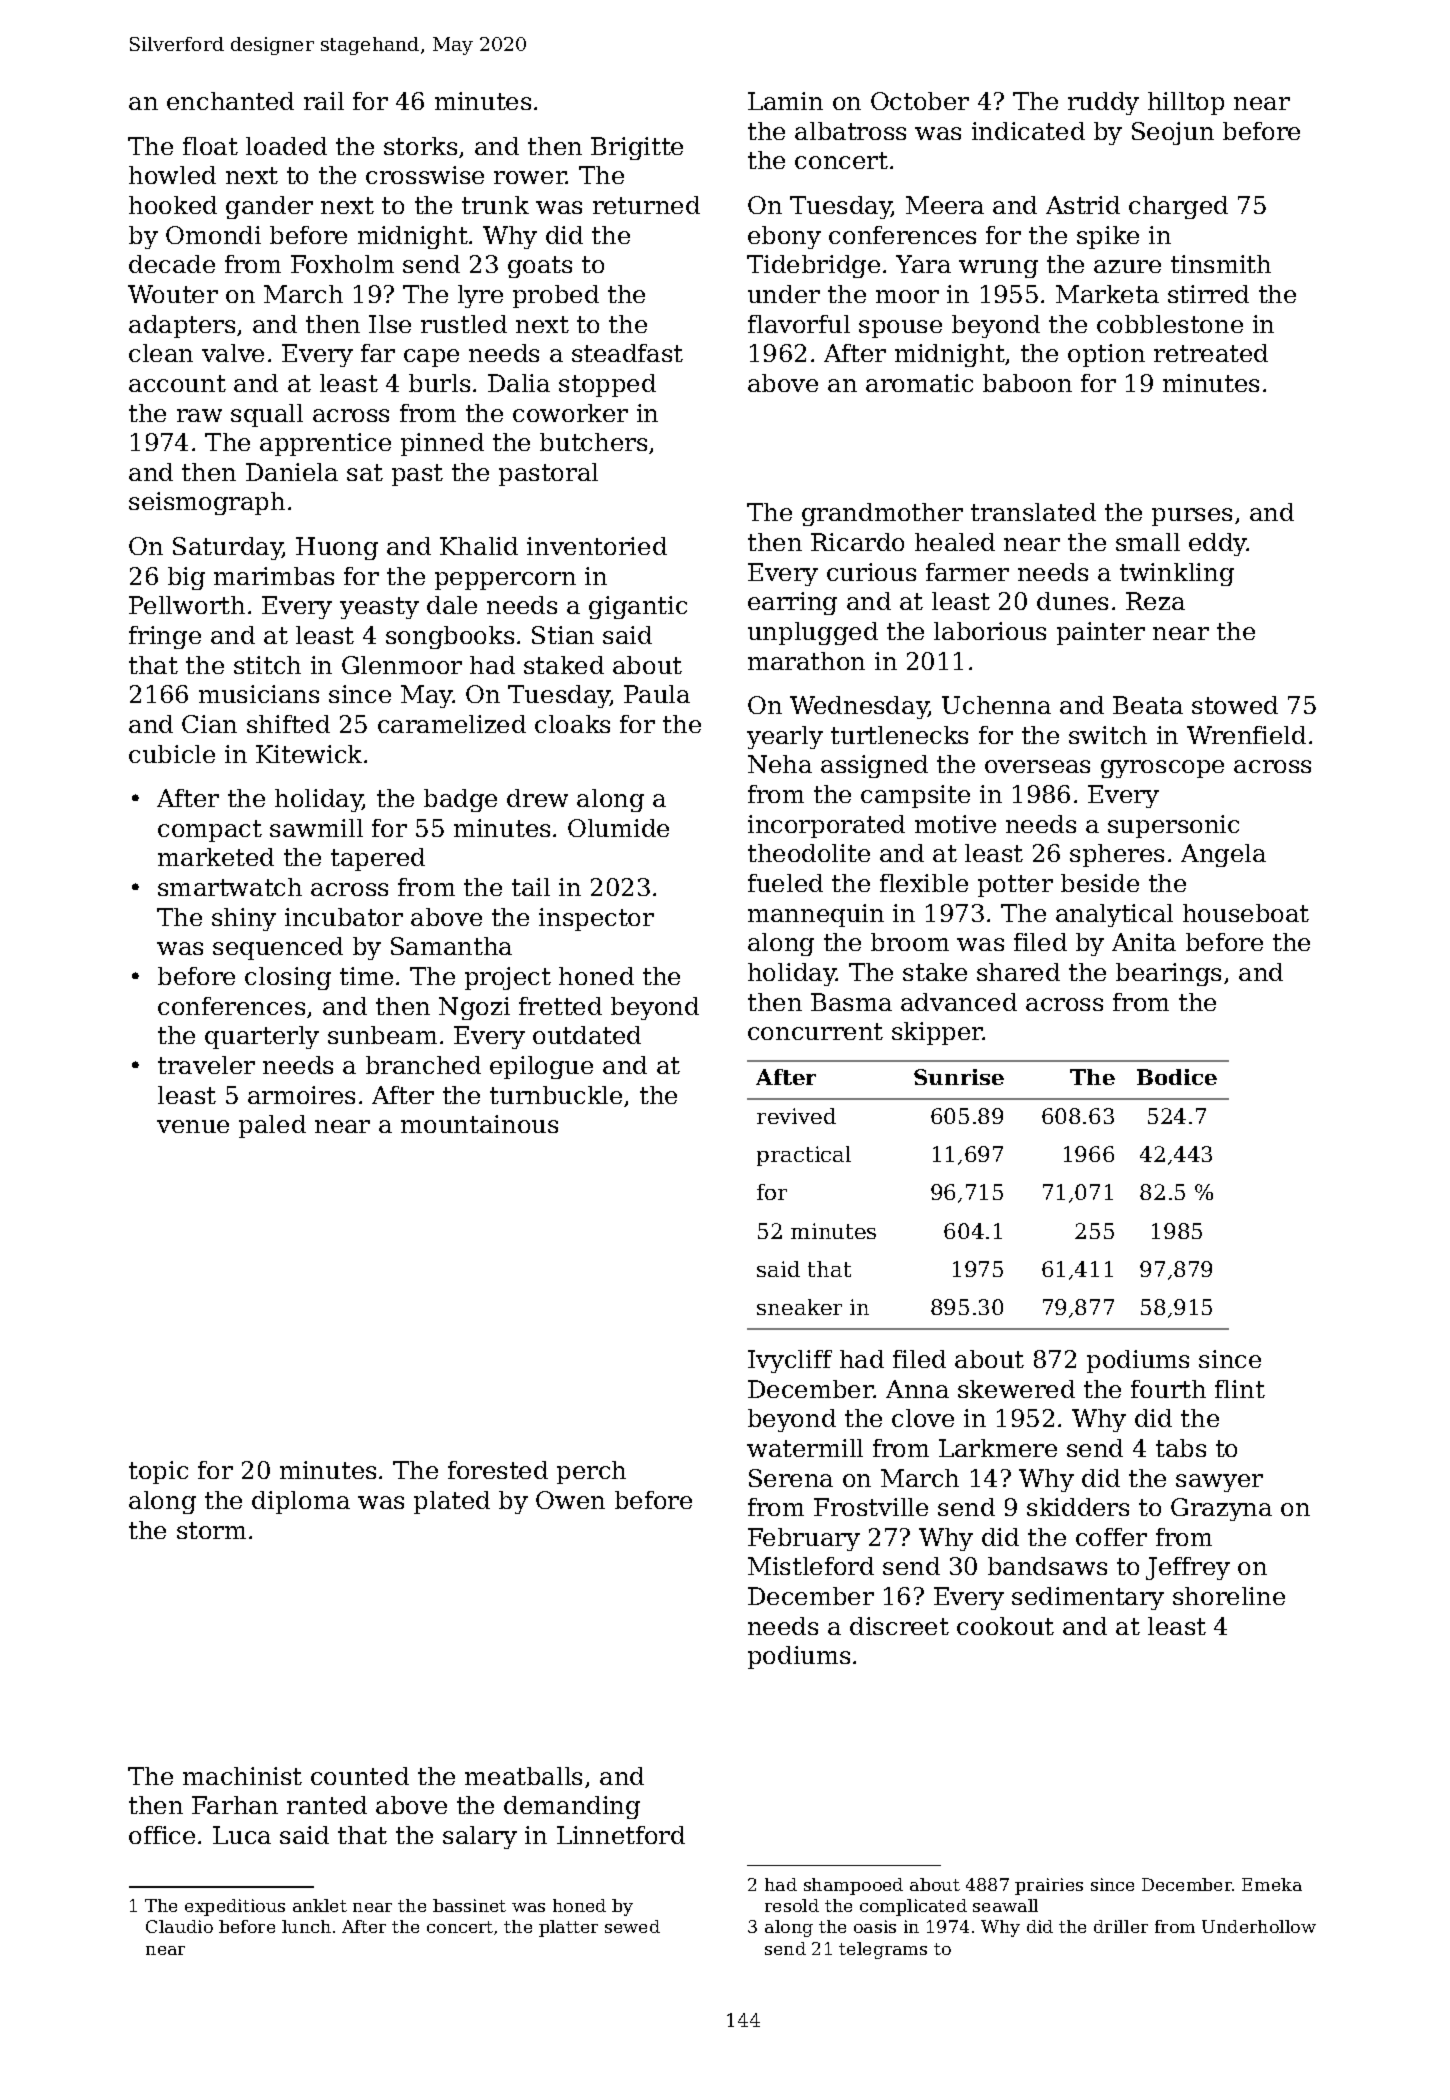 This screenshot has width=1450, height=2100. What do you see at coordinates (959, 1077) in the screenshot?
I see `Sunrise` at bounding box center [959, 1077].
